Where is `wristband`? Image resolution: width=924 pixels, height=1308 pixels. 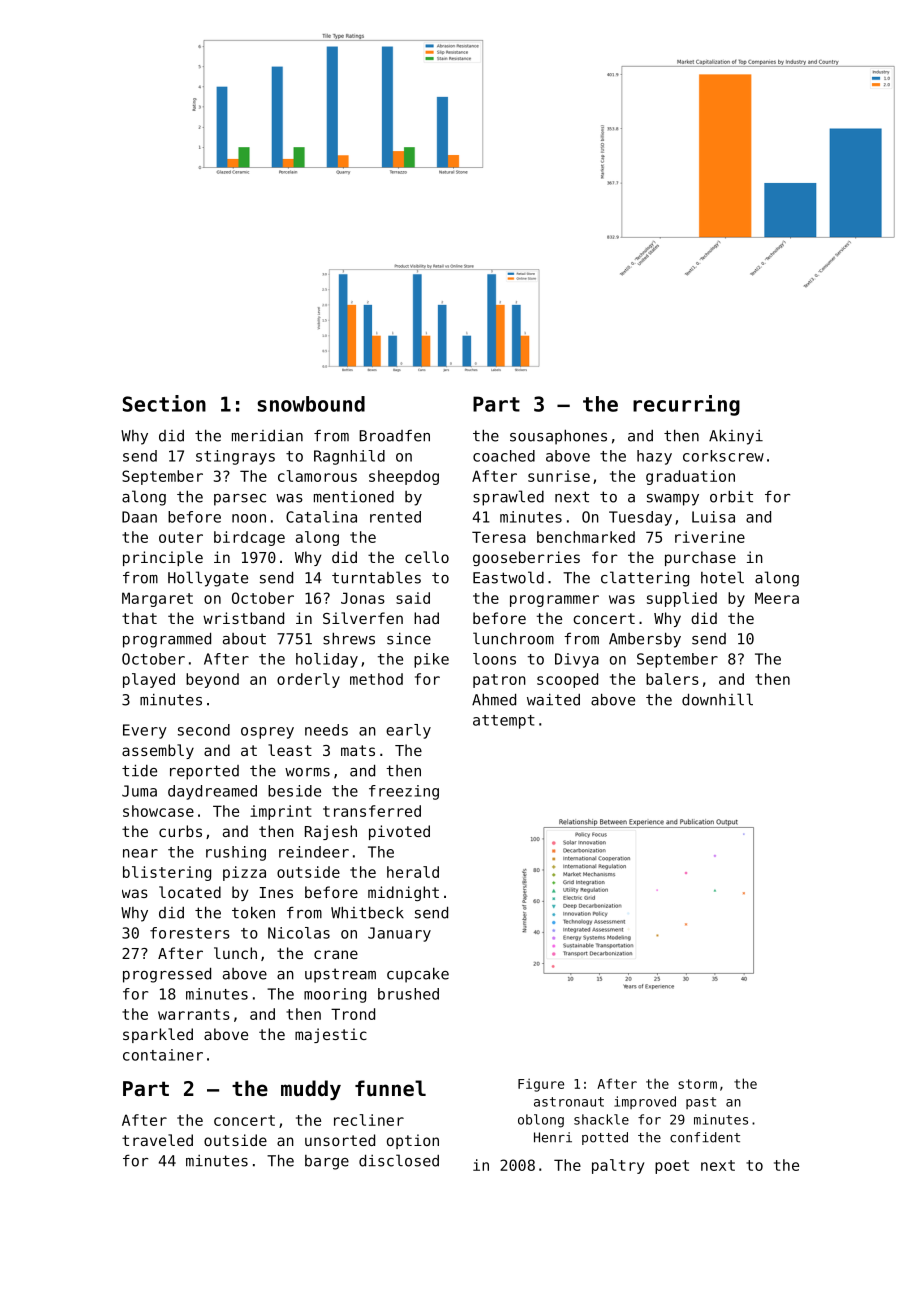
wristband is located at coordinates (243, 618).
